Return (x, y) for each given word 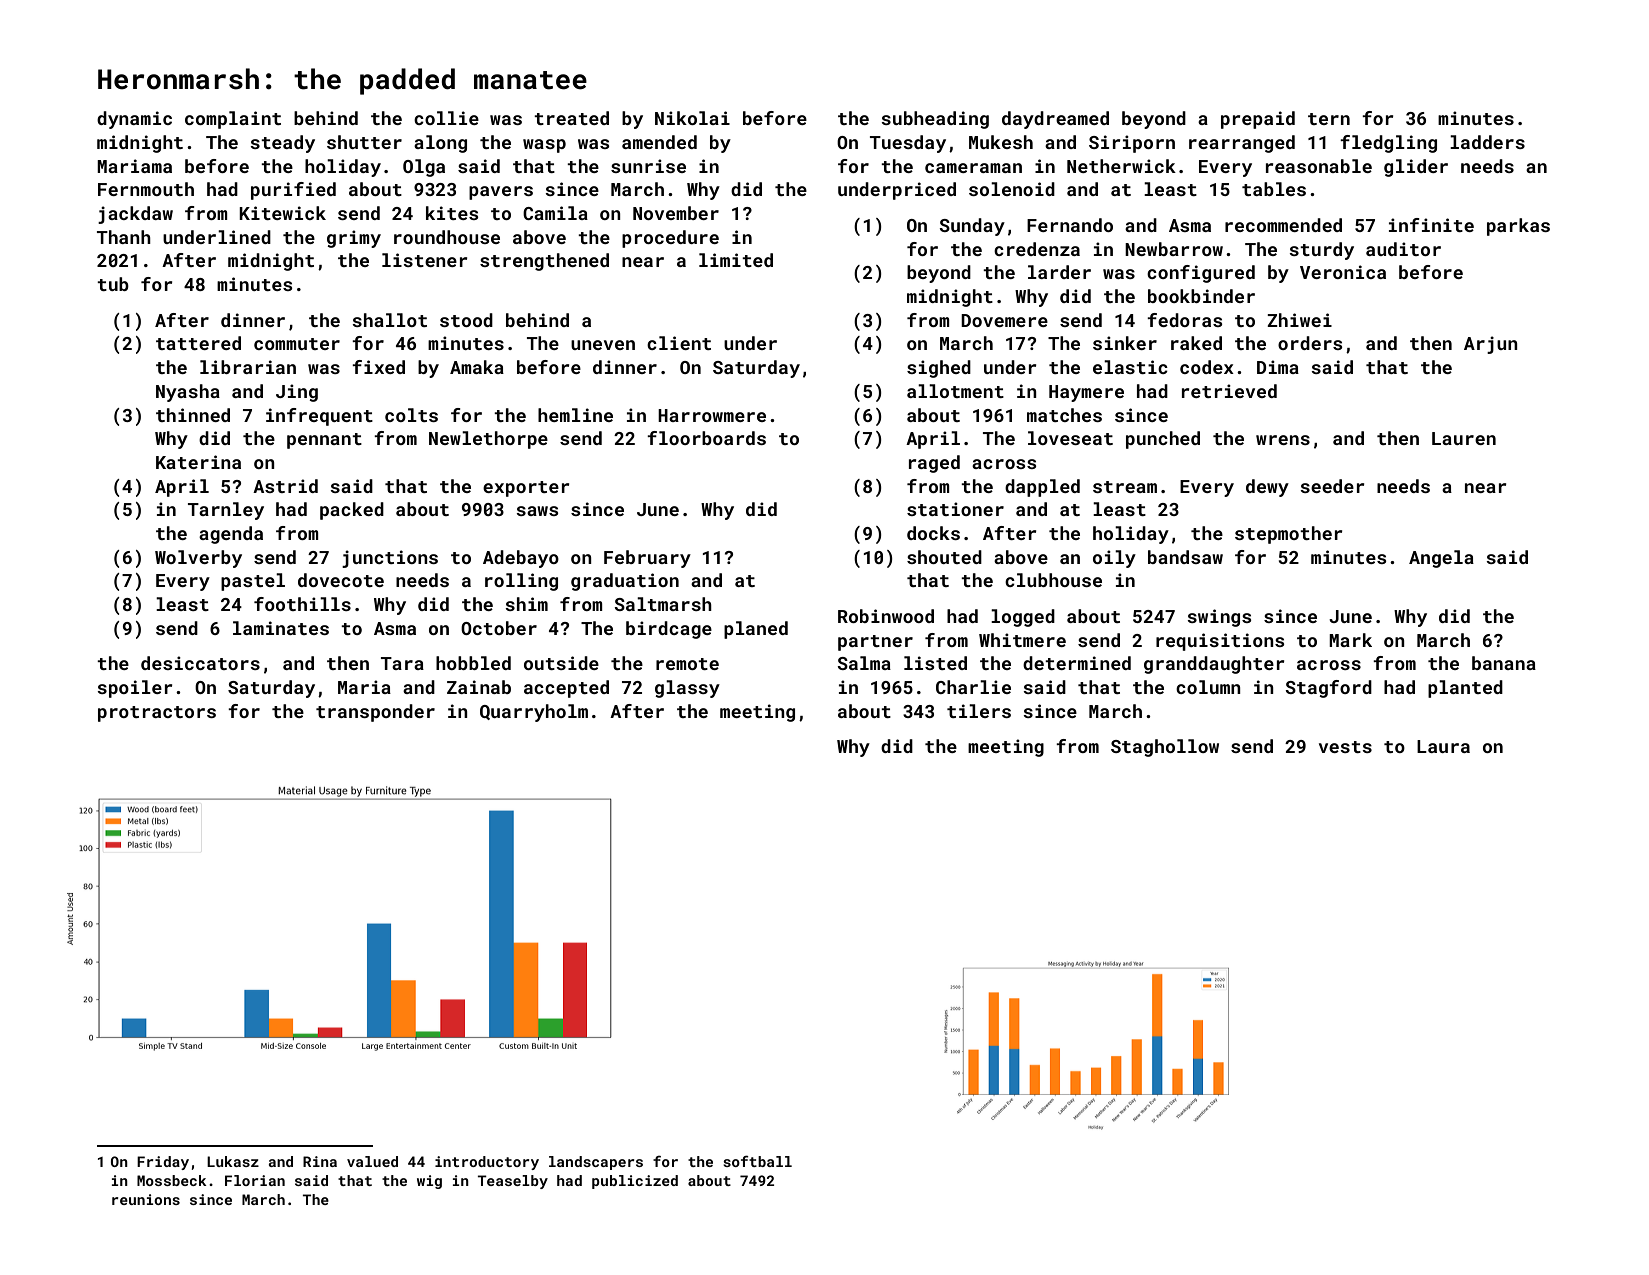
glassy (687, 689)
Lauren (1464, 438)
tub (113, 284)
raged (934, 464)
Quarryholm (534, 713)
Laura (1443, 746)
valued (372, 1161)
